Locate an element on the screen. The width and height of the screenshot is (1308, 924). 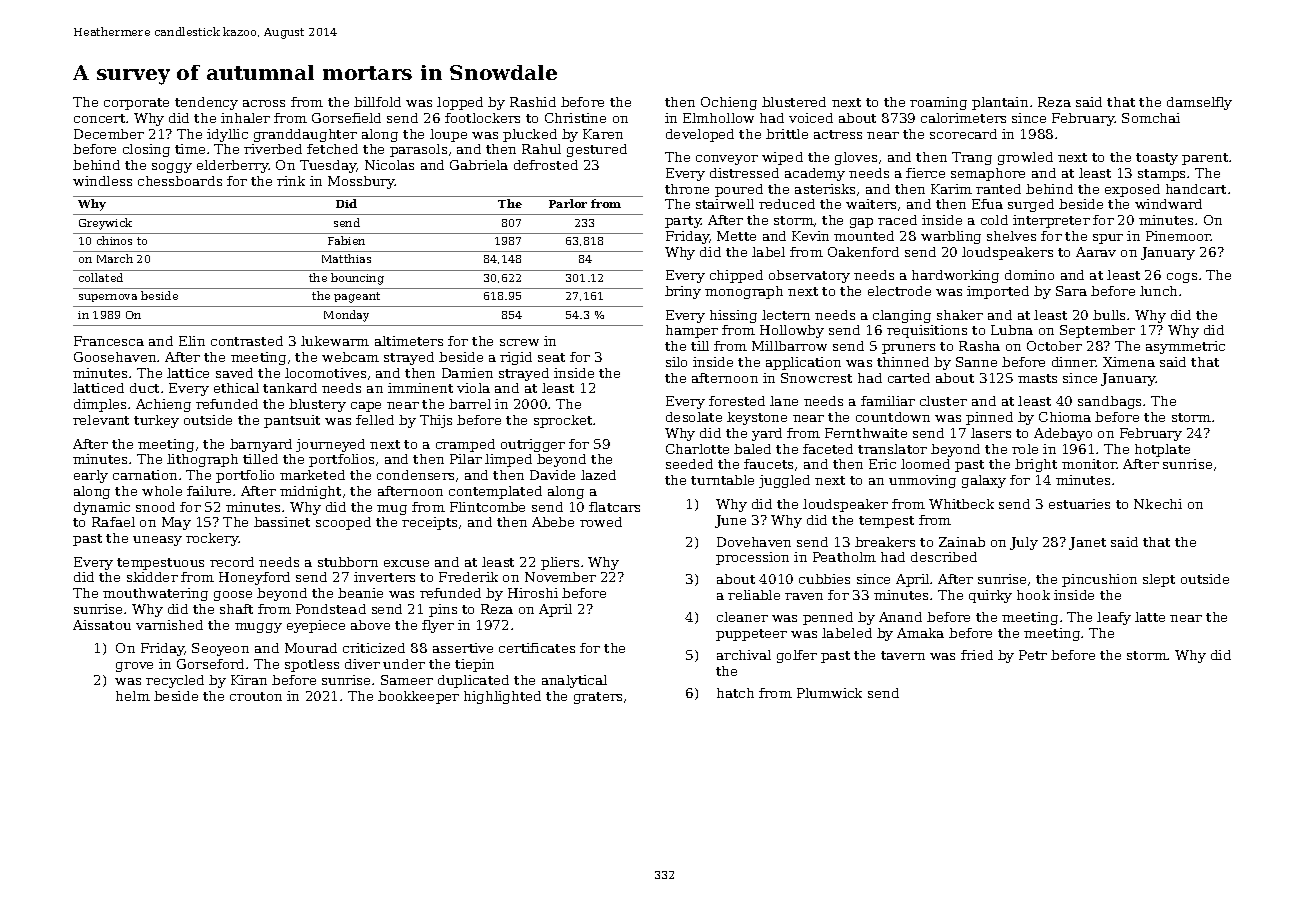
defrosted is located at coordinates (546, 165).
